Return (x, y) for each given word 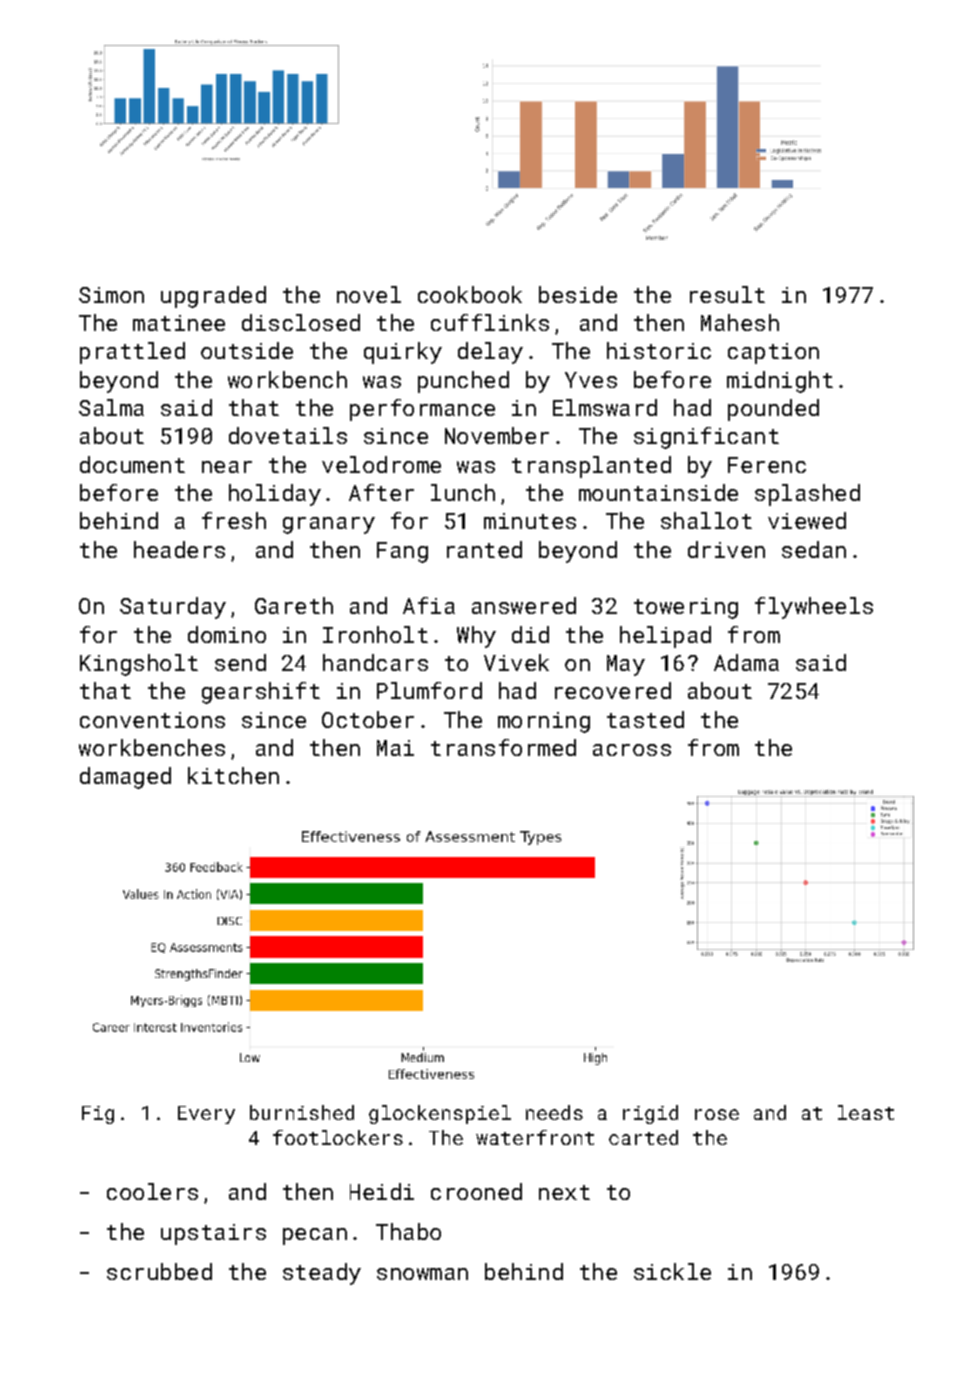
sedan (814, 549)
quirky (403, 353)
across (632, 750)
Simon (111, 295)
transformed (503, 747)
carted (643, 1137)
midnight (780, 382)
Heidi (382, 1191)
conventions (152, 720)
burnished (302, 1112)
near (227, 467)
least (866, 1112)
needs (554, 1112)
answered (524, 605)
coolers (152, 1191)
